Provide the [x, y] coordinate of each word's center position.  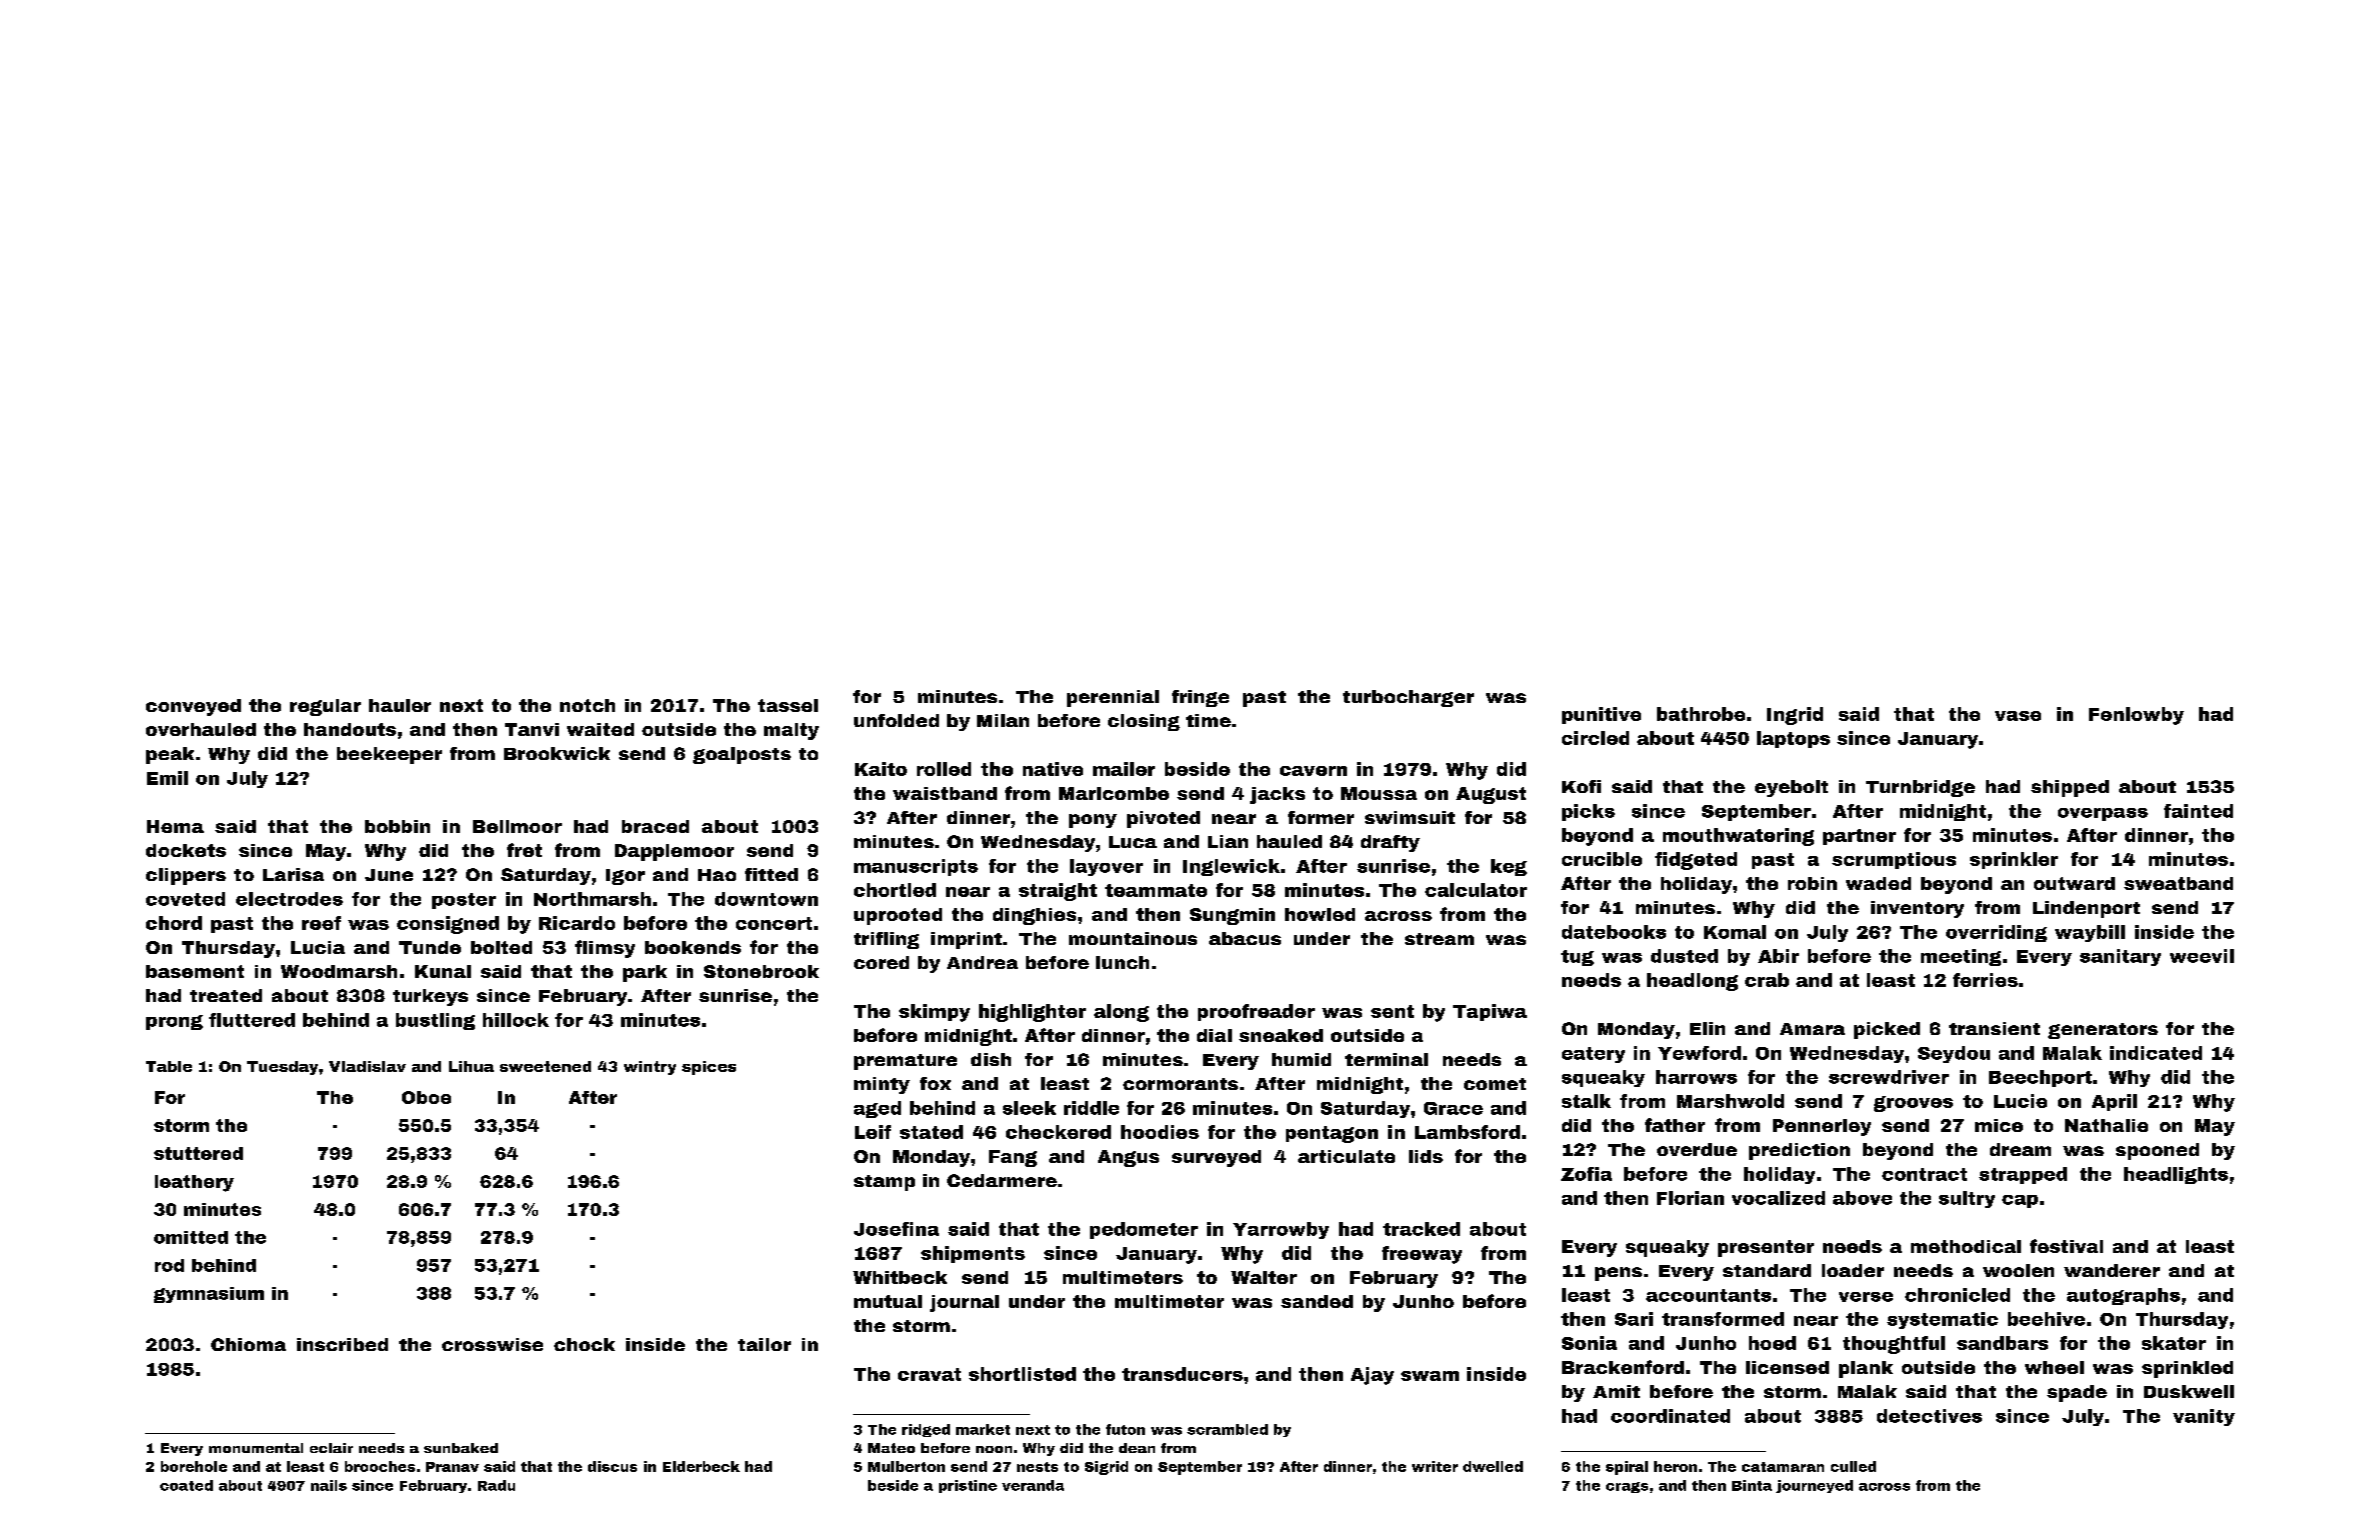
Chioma [248, 1344]
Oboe [426, 1097]
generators [2103, 1031]
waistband [945, 793]
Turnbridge [1920, 788]
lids [1426, 1156]
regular [325, 707]
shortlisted [1022, 1374]
